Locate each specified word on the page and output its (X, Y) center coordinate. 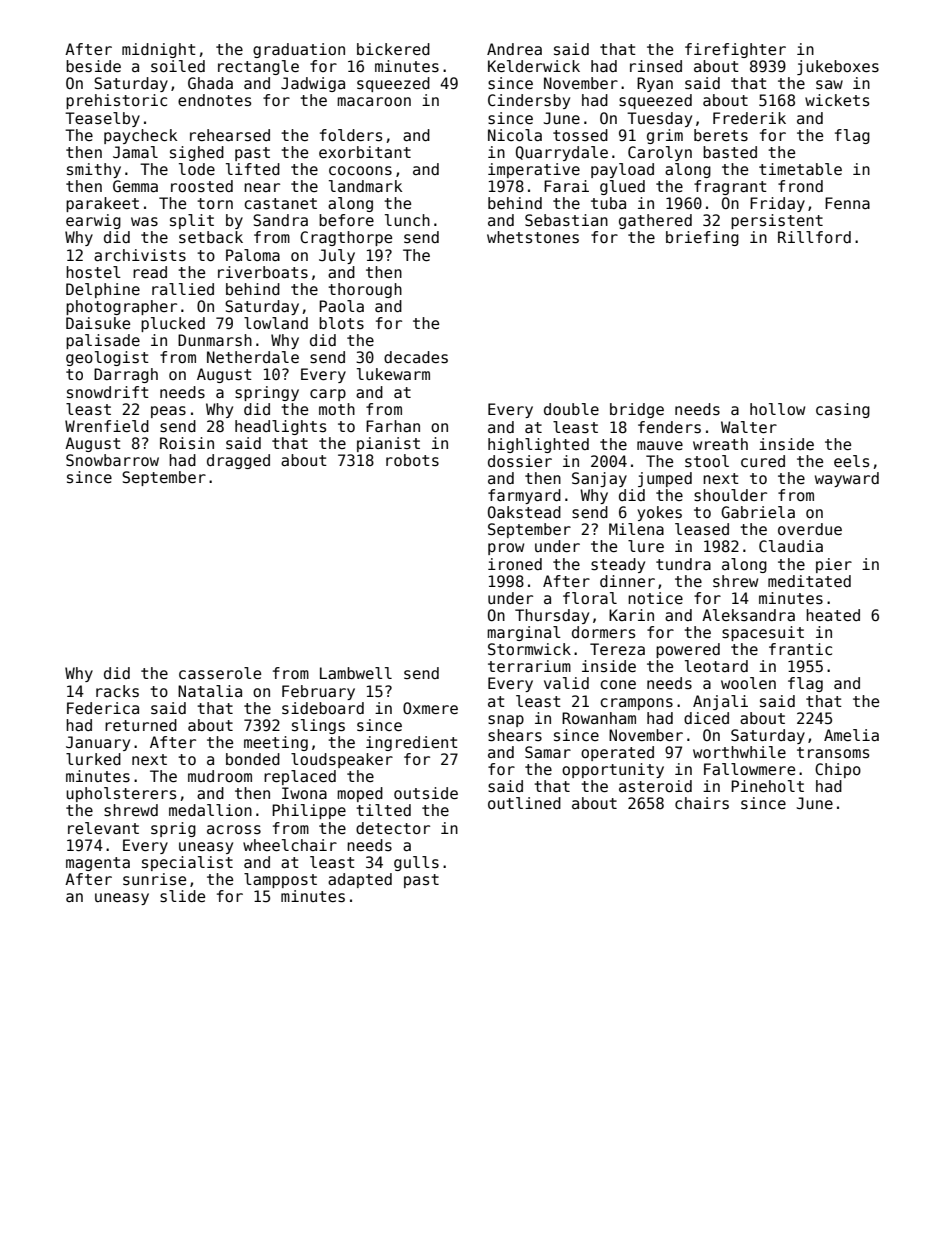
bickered (393, 49)
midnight (159, 50)
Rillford (814, 237)
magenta (98, 864)
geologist (107, 358)
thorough (365, 290)
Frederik (749, 118)
